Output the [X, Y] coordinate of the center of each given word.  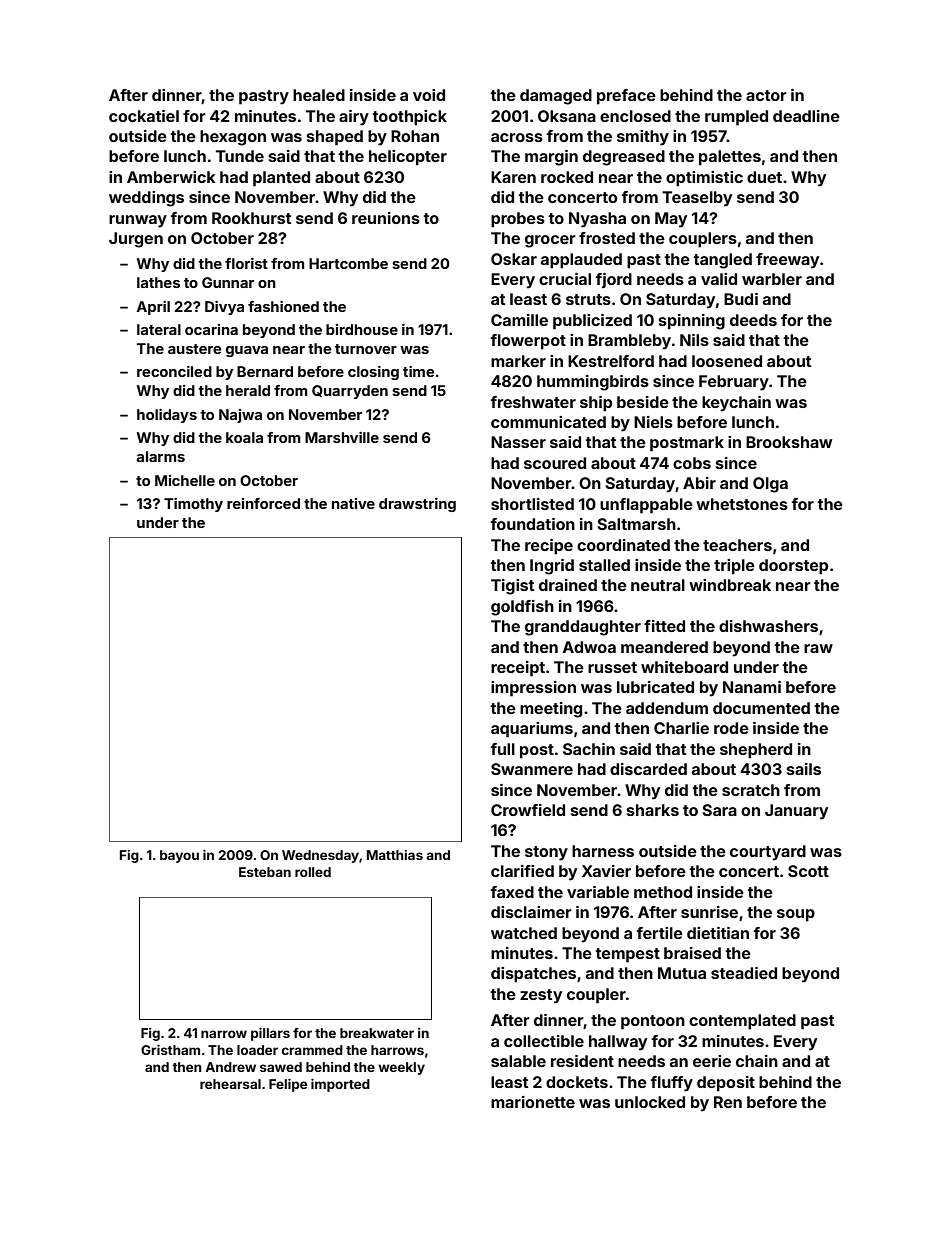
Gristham [170, 1050]
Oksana [567, 116]
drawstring [417, 505]
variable [598, 892]
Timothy [193, 505]
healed [319, 95]
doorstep [793, 567]
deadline [806, 116]
